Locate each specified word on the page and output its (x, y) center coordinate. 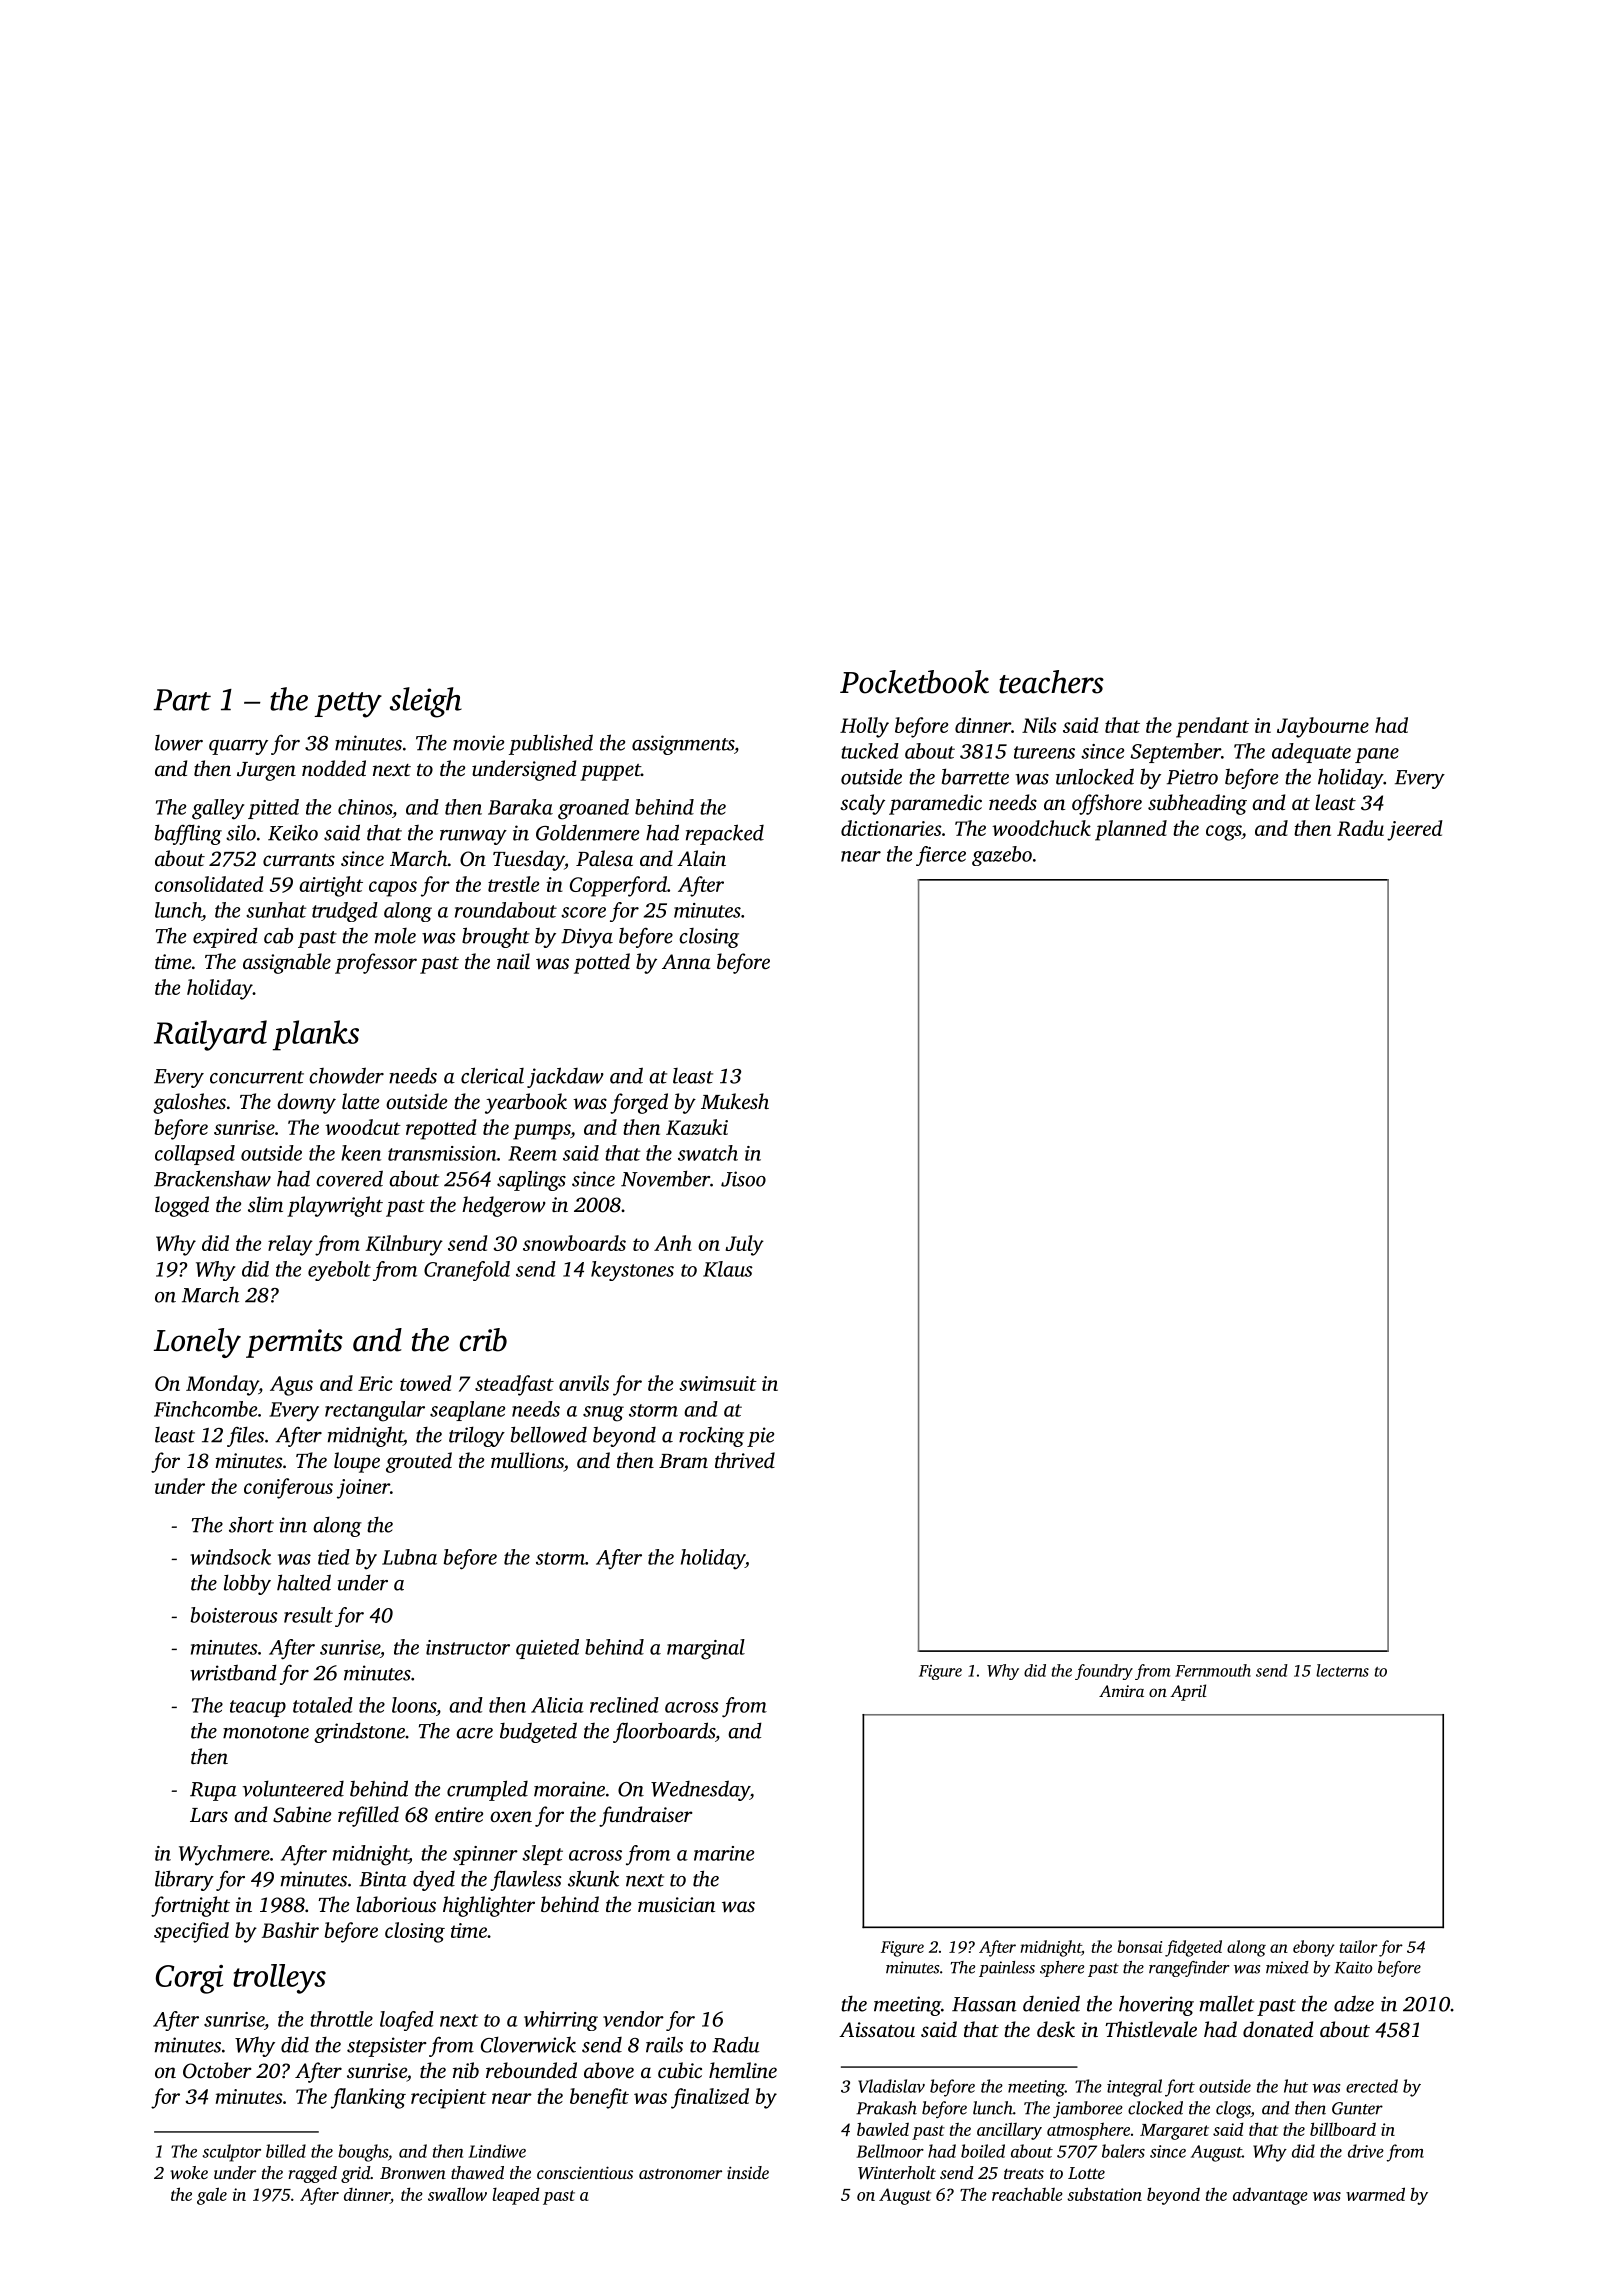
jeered (1415, 830)
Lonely (197, 1343)
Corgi (189, 1979)
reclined (624, 1705)
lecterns (1342, 1670)
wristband (233, 1672)
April (1188, 1692)
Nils (1039, 725)
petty (348, 705)
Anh (673, 1243)
